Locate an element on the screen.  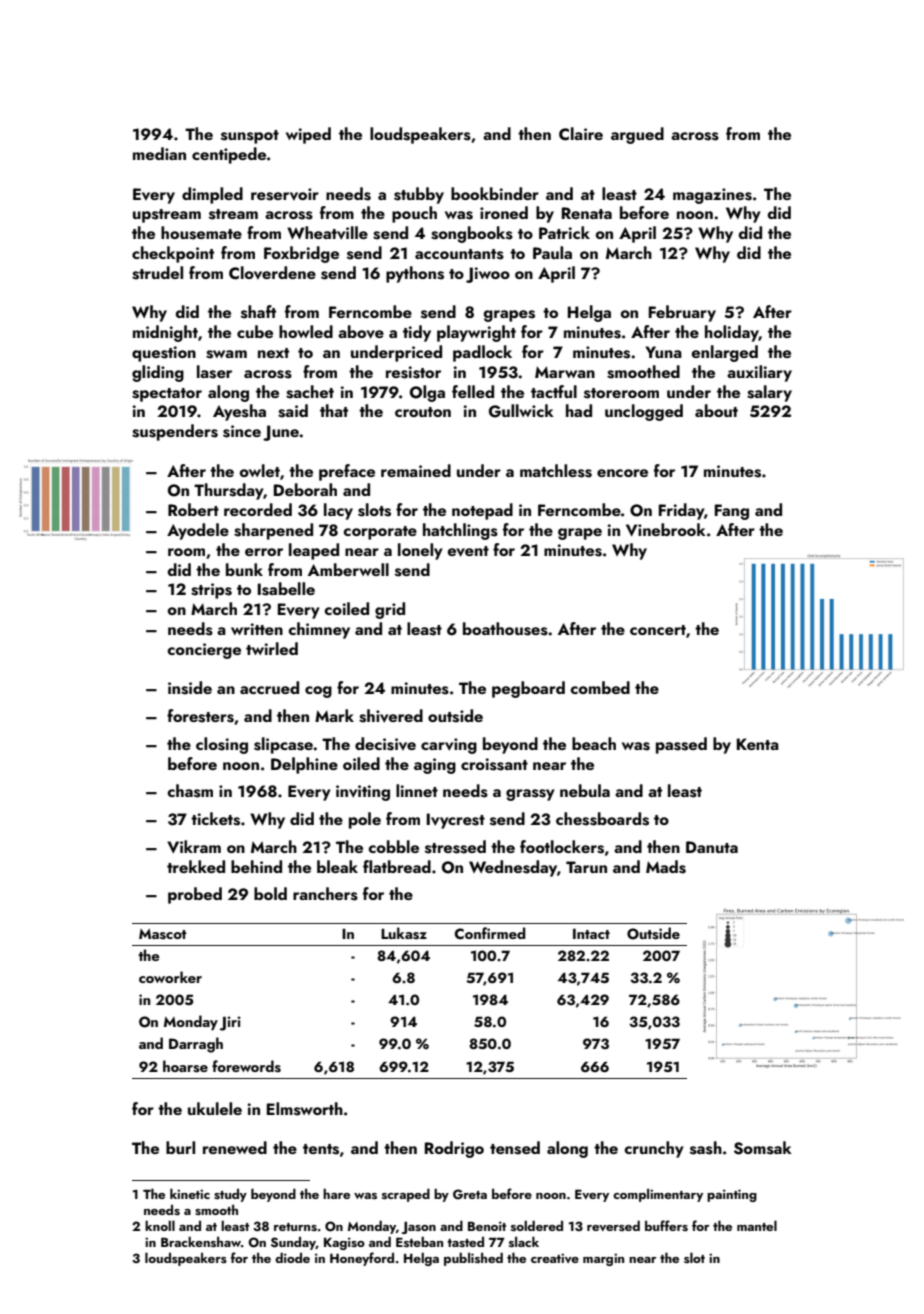
shivered is located at coordinates (391, 716).
